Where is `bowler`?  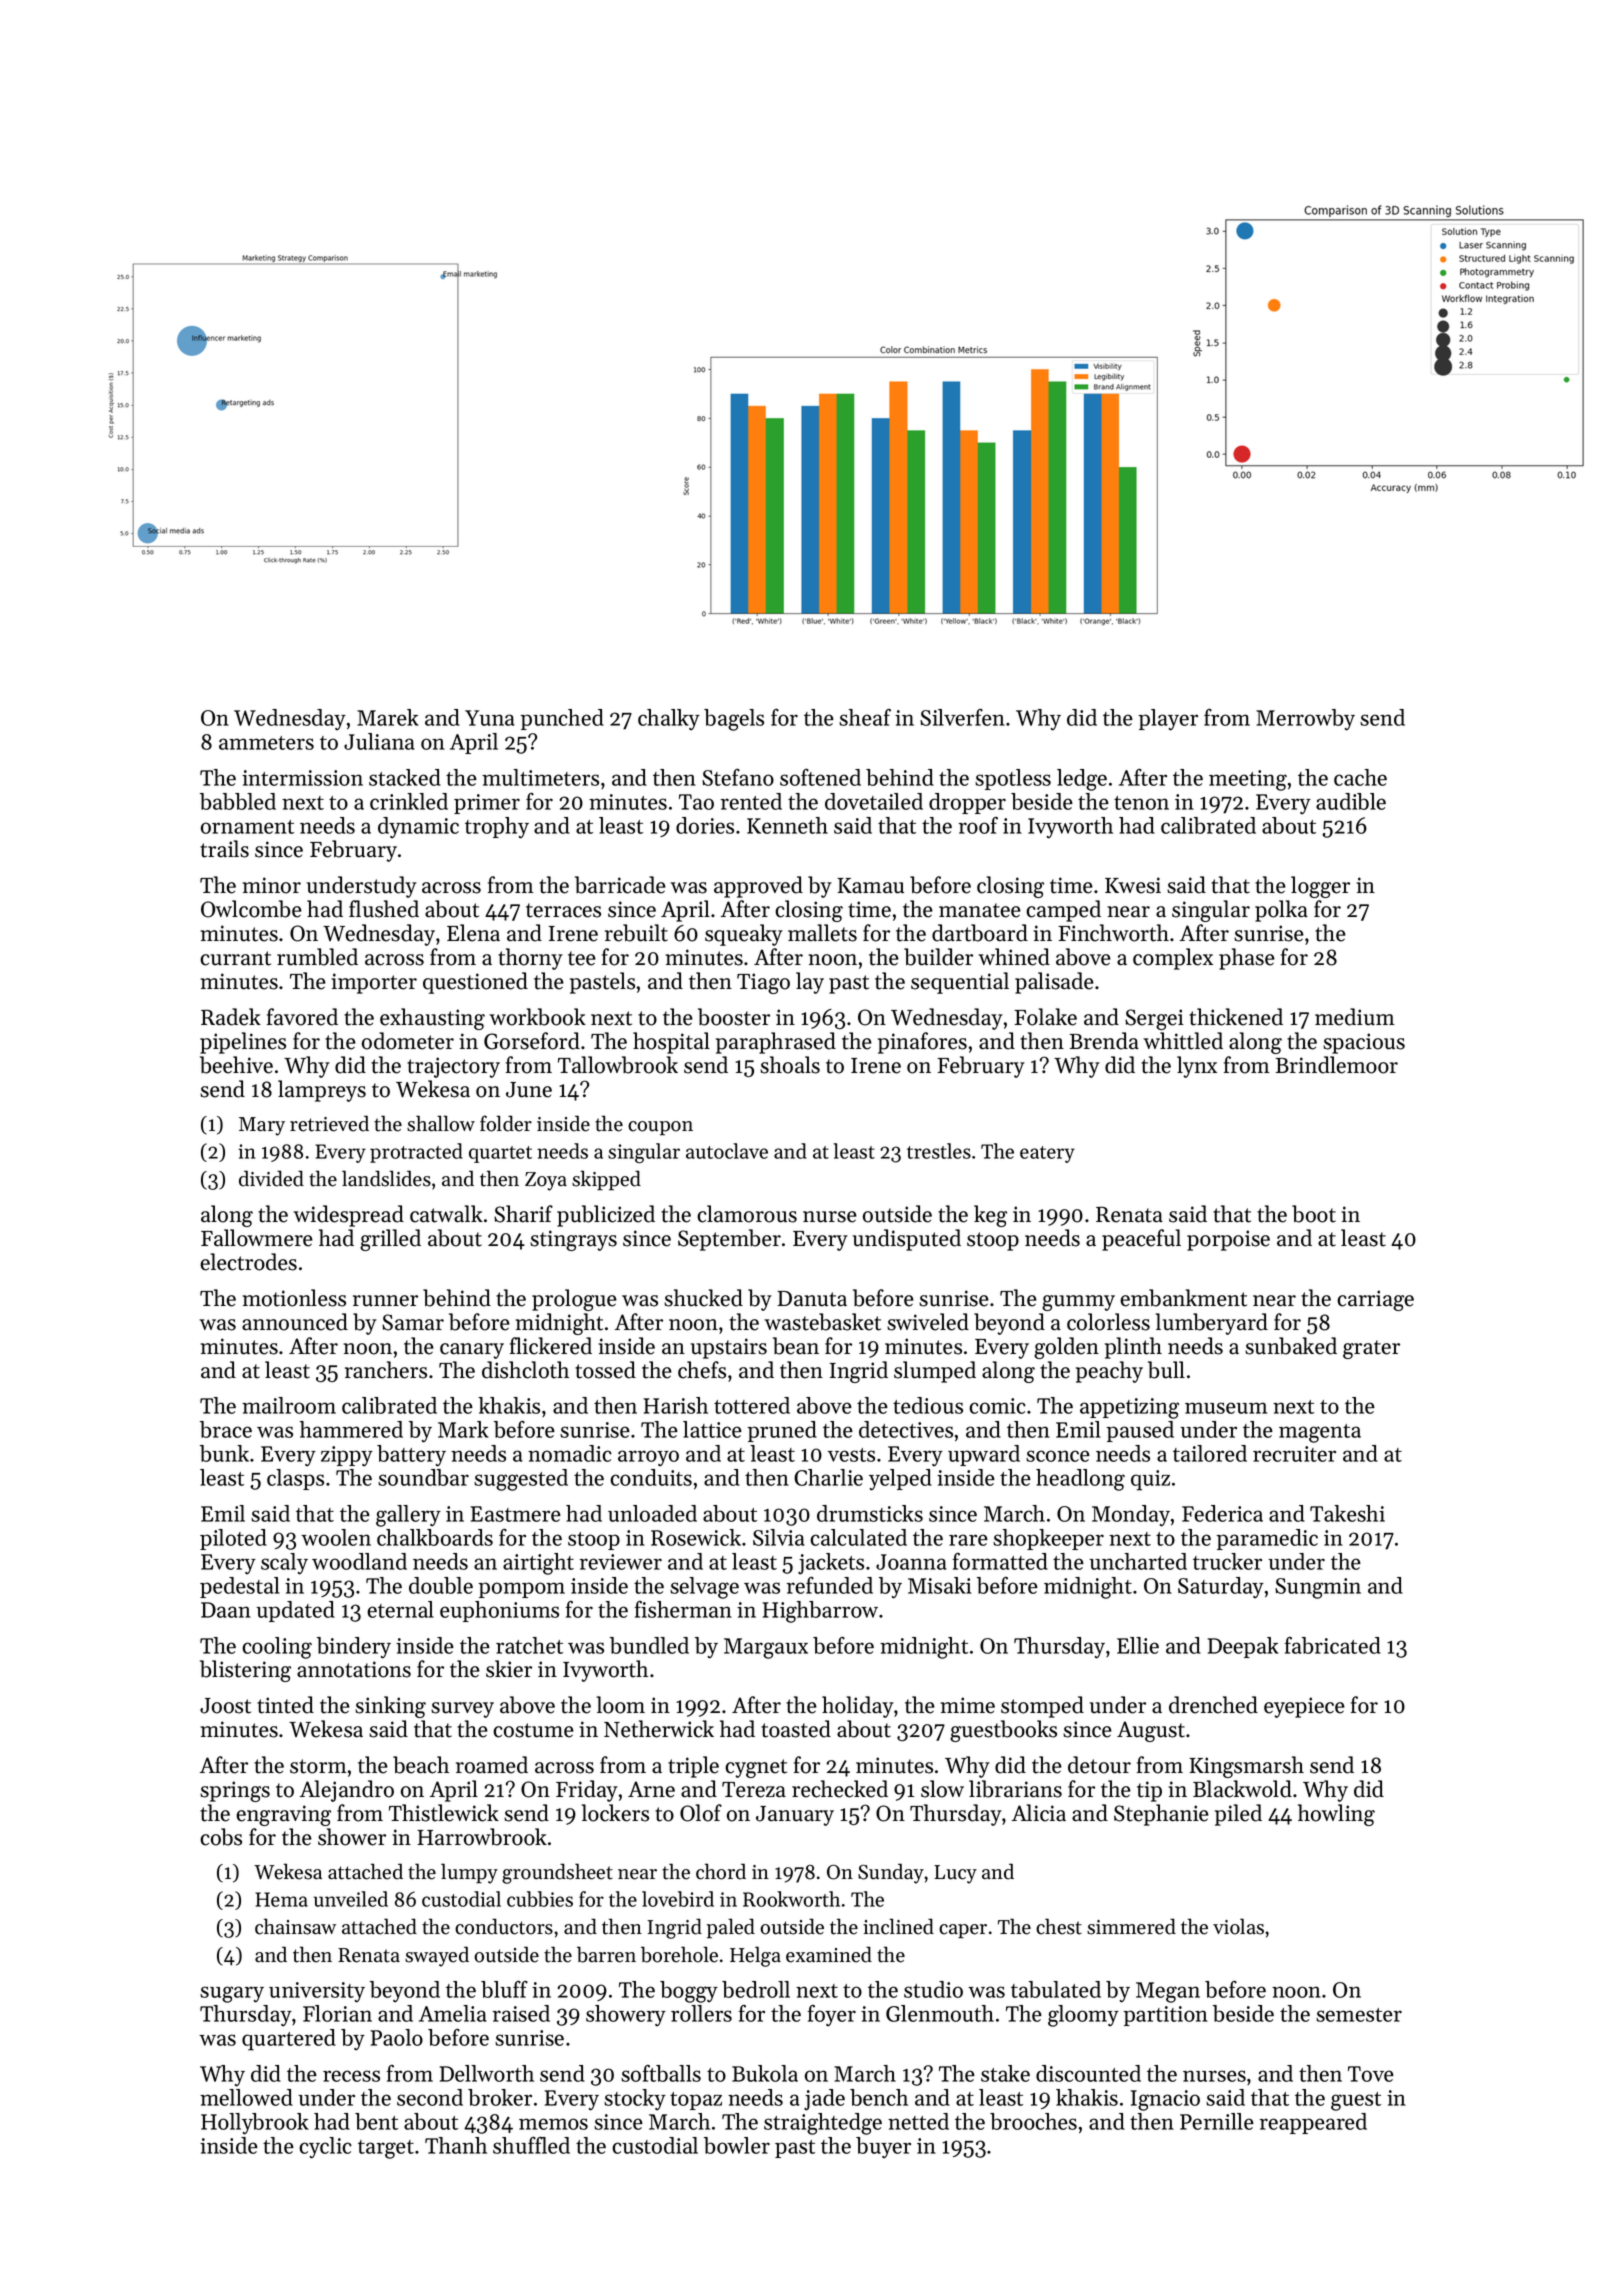
bowler is located at coordinates (737, 2145).
